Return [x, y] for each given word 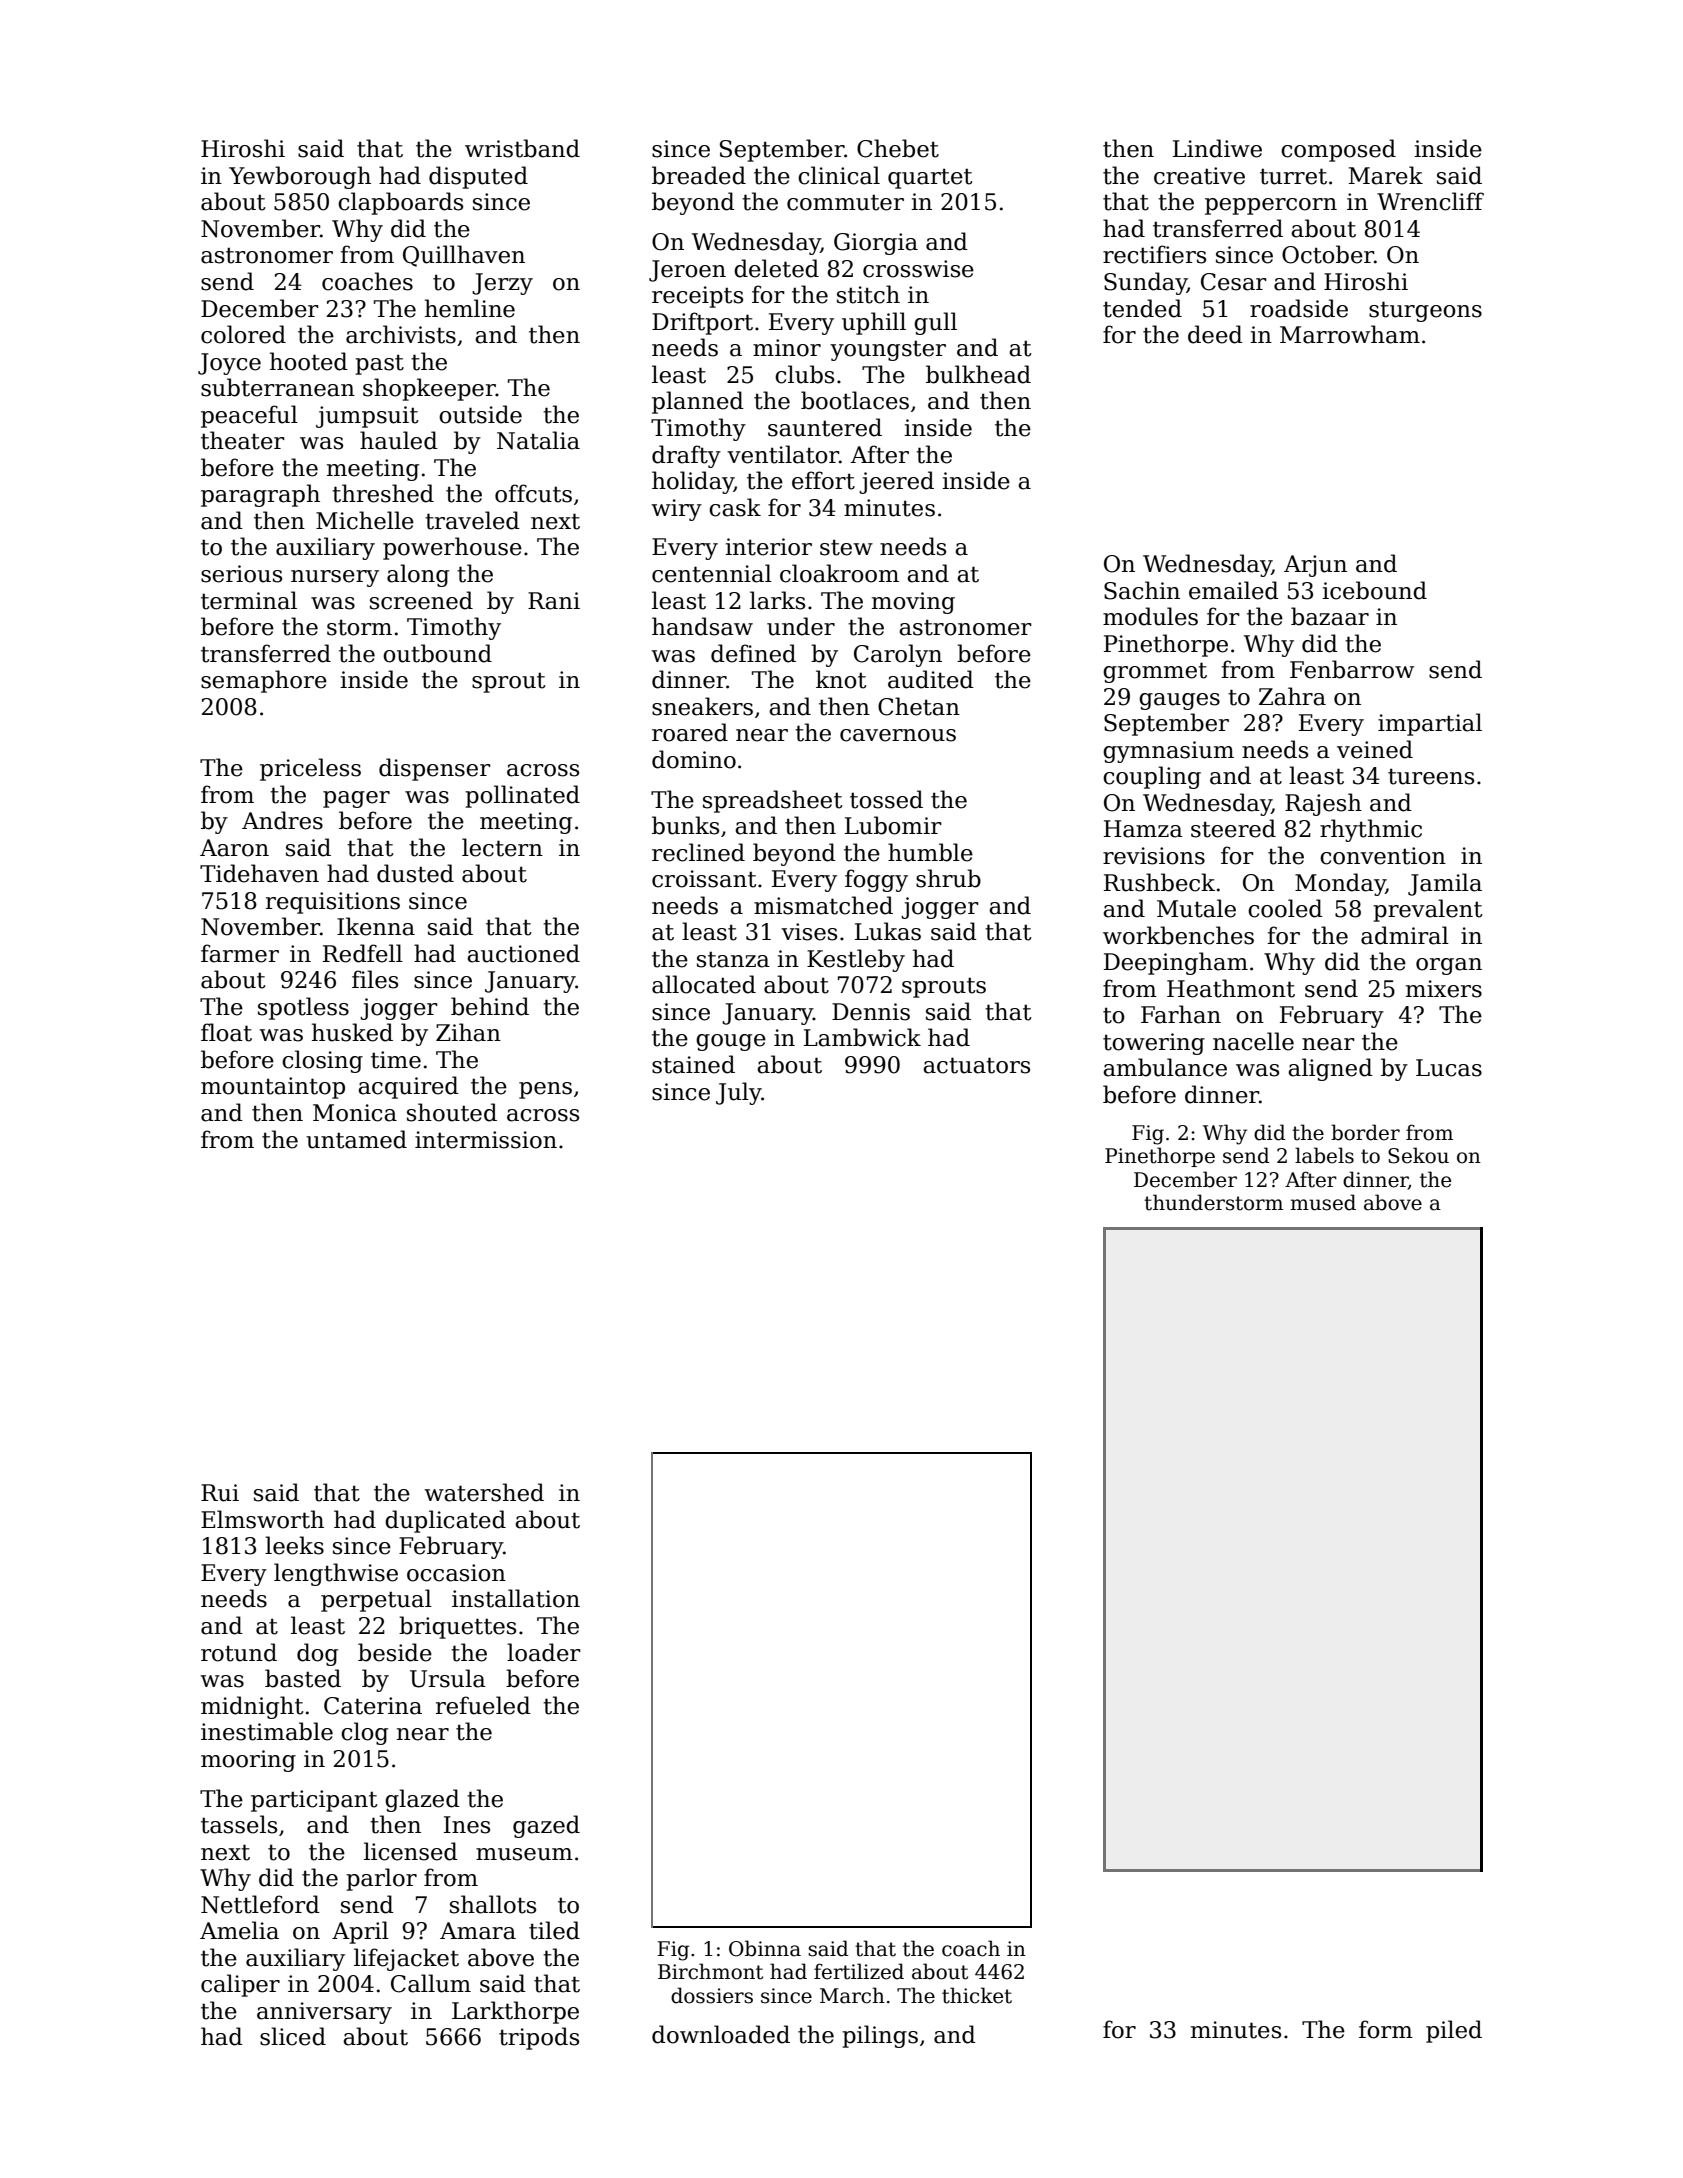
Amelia [239, 1930]
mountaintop [273, 1088]
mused [1323, 1202]
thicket [977, 1995]
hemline [470, 308]
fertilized [859, 1971]
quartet [930, 178]
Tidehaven [259, 873]
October [1328, 254]
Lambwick [862, 1037]
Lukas [888, 931]
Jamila [1445, 884]
